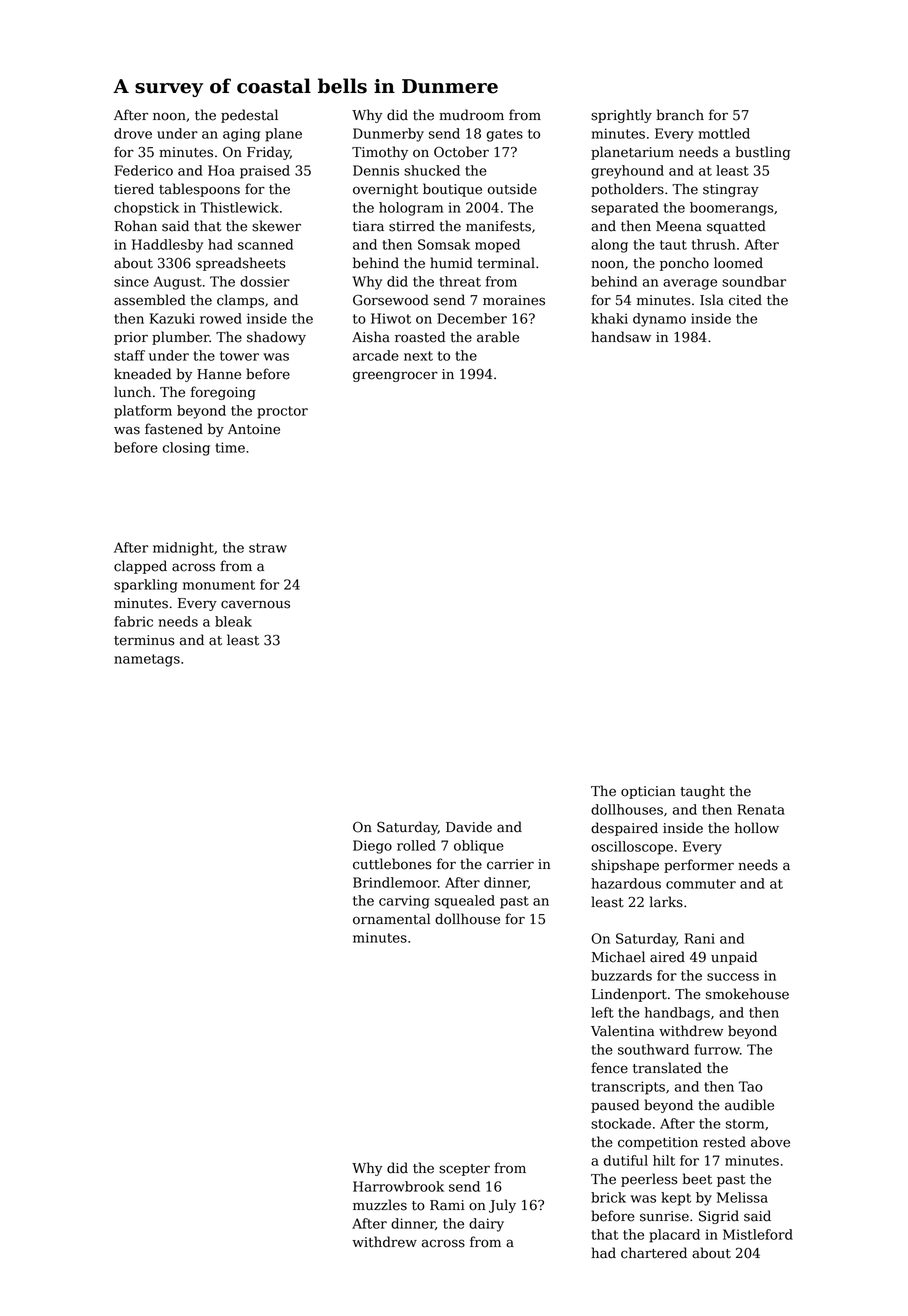  I want to click on optician, so click(648, 792).
